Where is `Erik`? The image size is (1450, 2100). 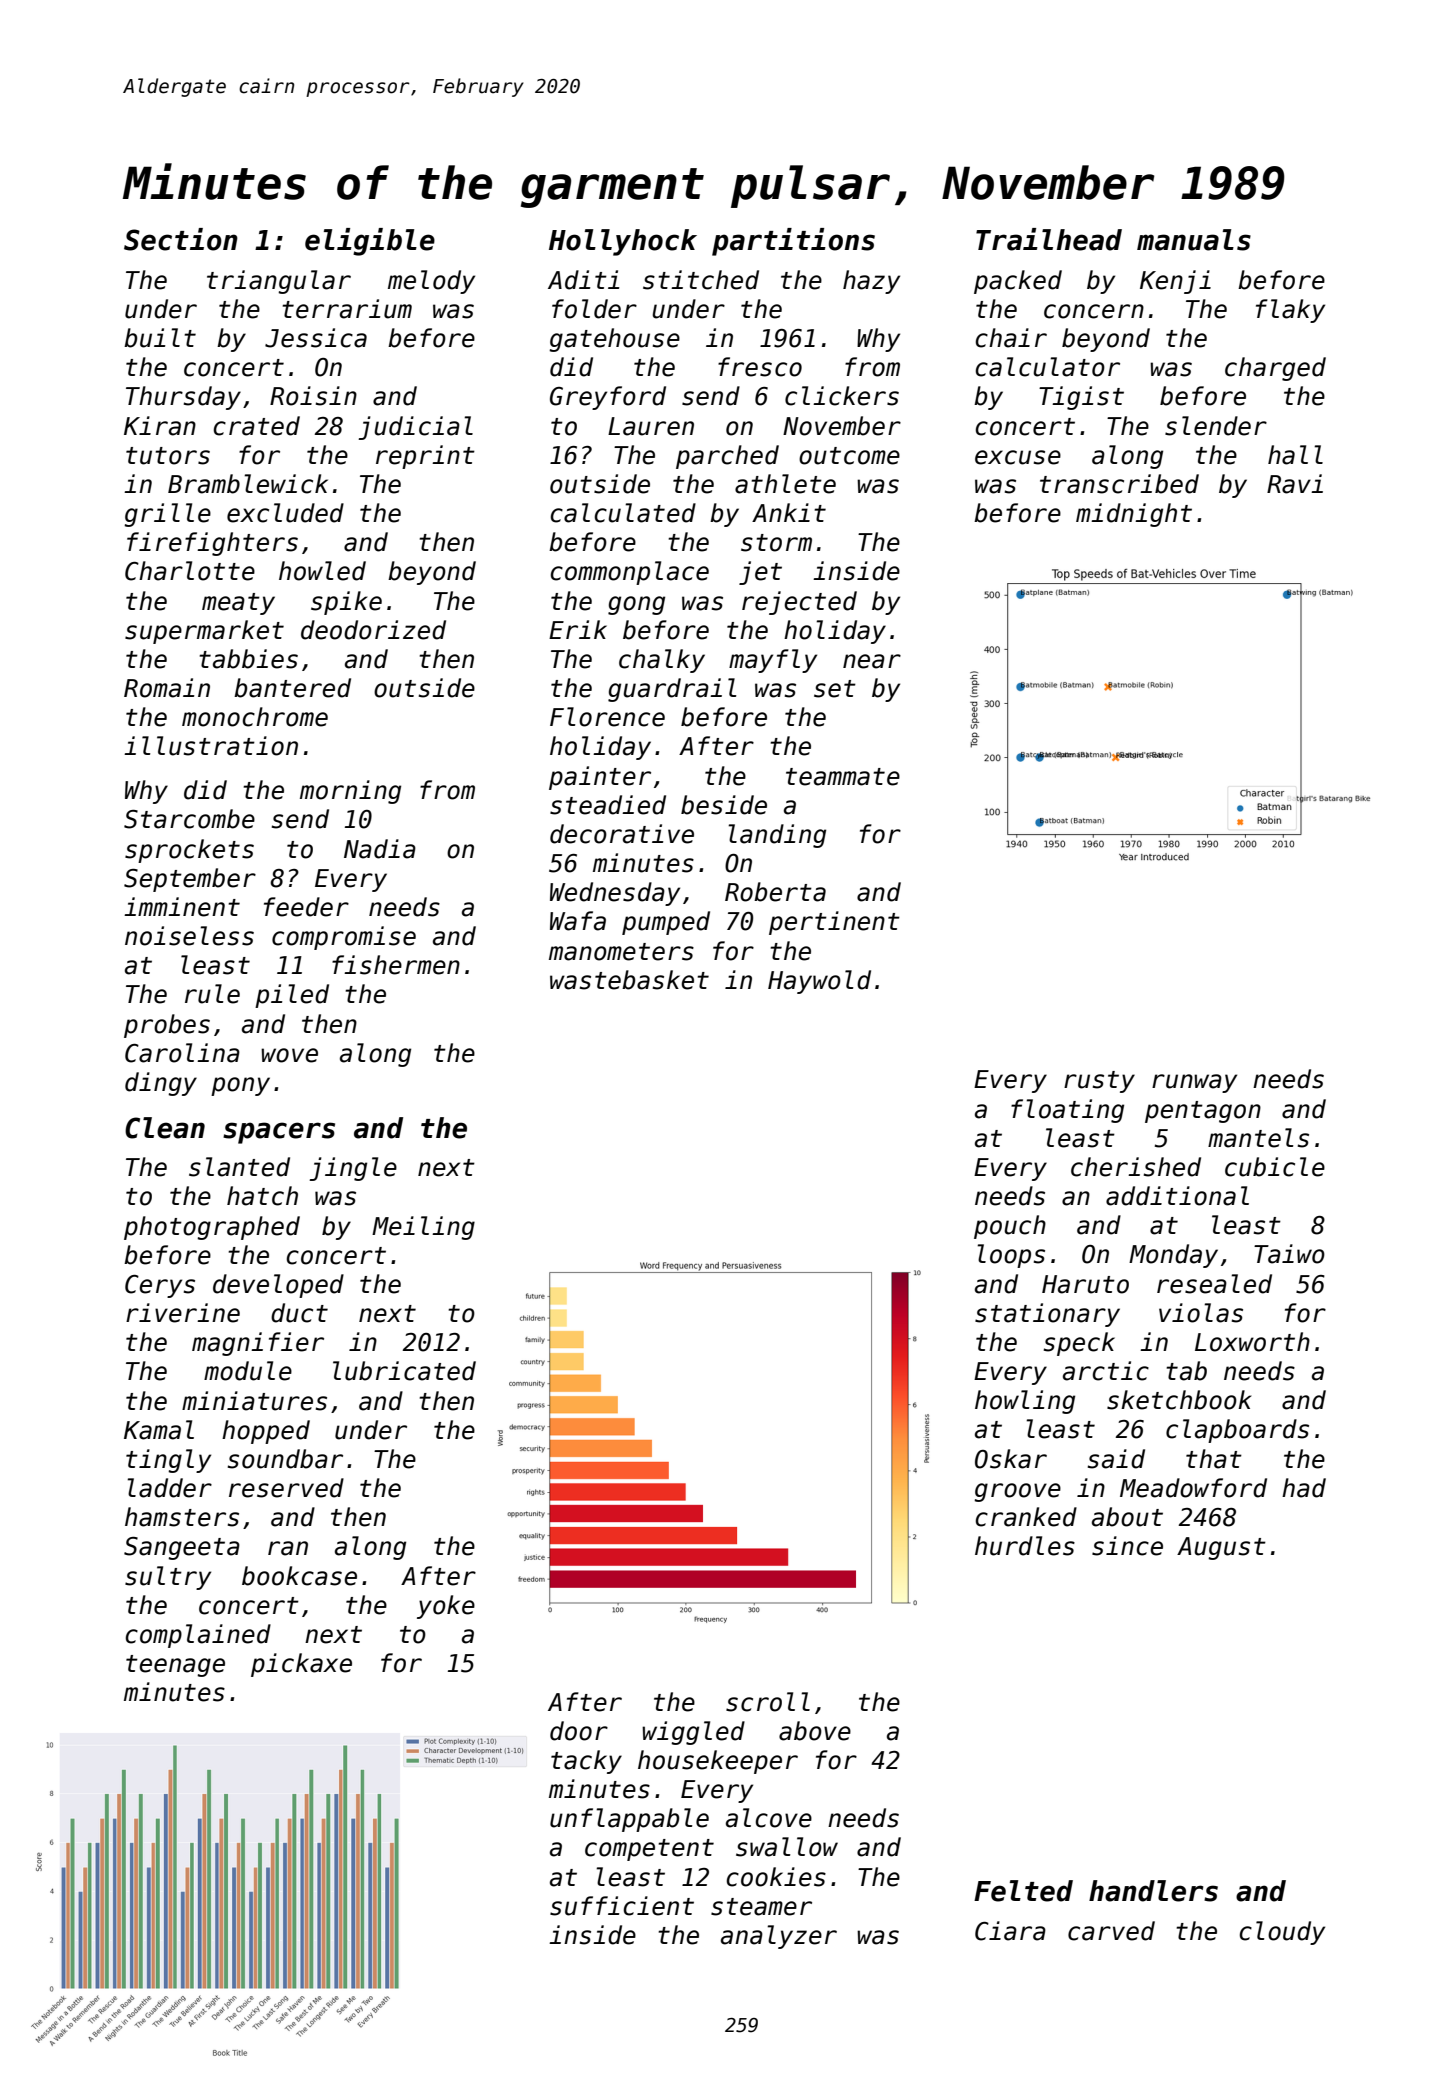
Erik is located at coordinates (578, 629).
